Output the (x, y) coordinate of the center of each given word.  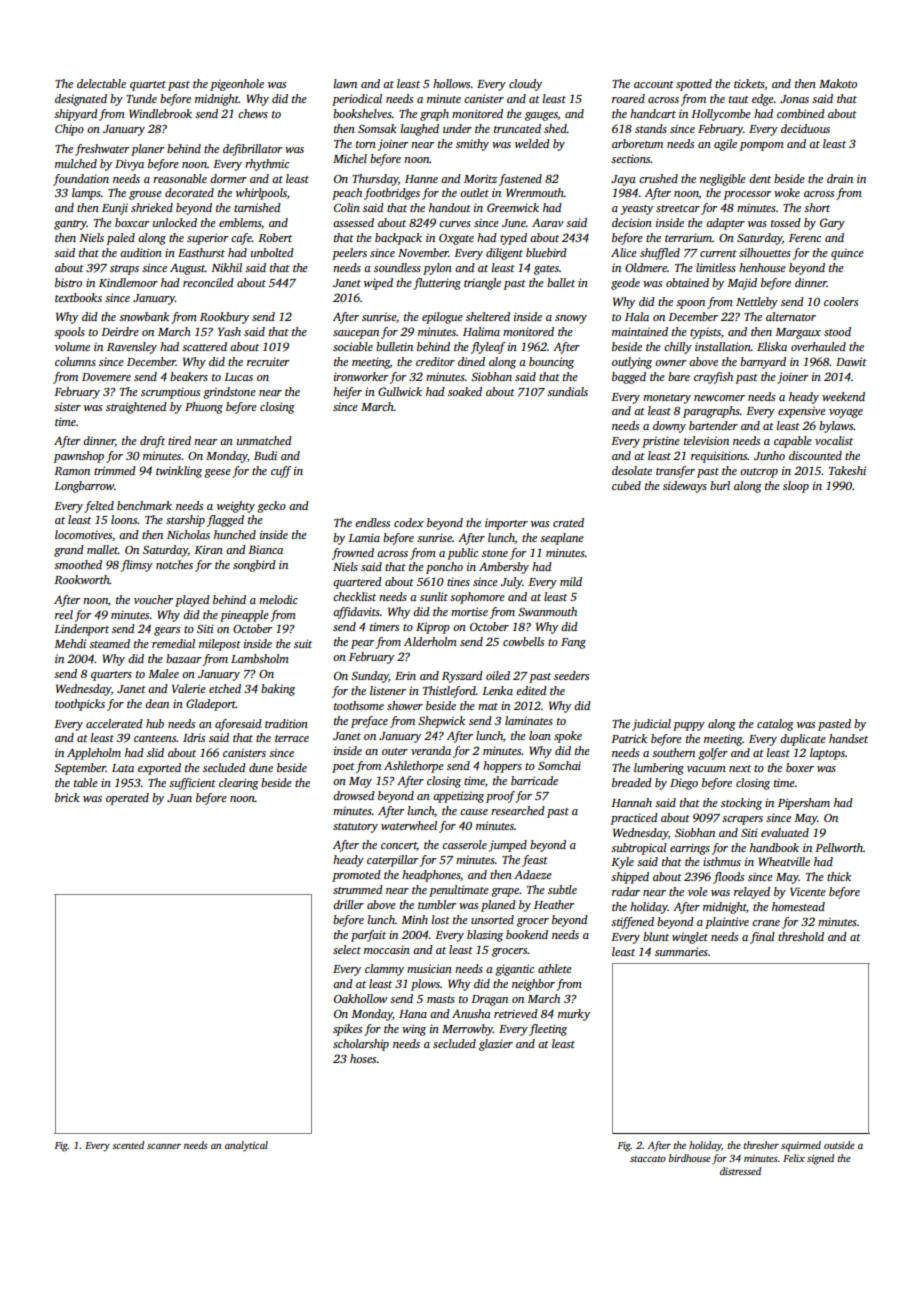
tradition (286, 723)
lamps (86, 194)
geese (217, 473)
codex (409, 522)
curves (455, 224)
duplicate (803, 740)
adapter (725, 224)
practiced (634, 819)
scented (128, 1145)
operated (127, 799)
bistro (68, 282)
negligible (723, 180)
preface (369, 722)
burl (720, 485)
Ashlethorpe (414, 767)
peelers (349, 254)
